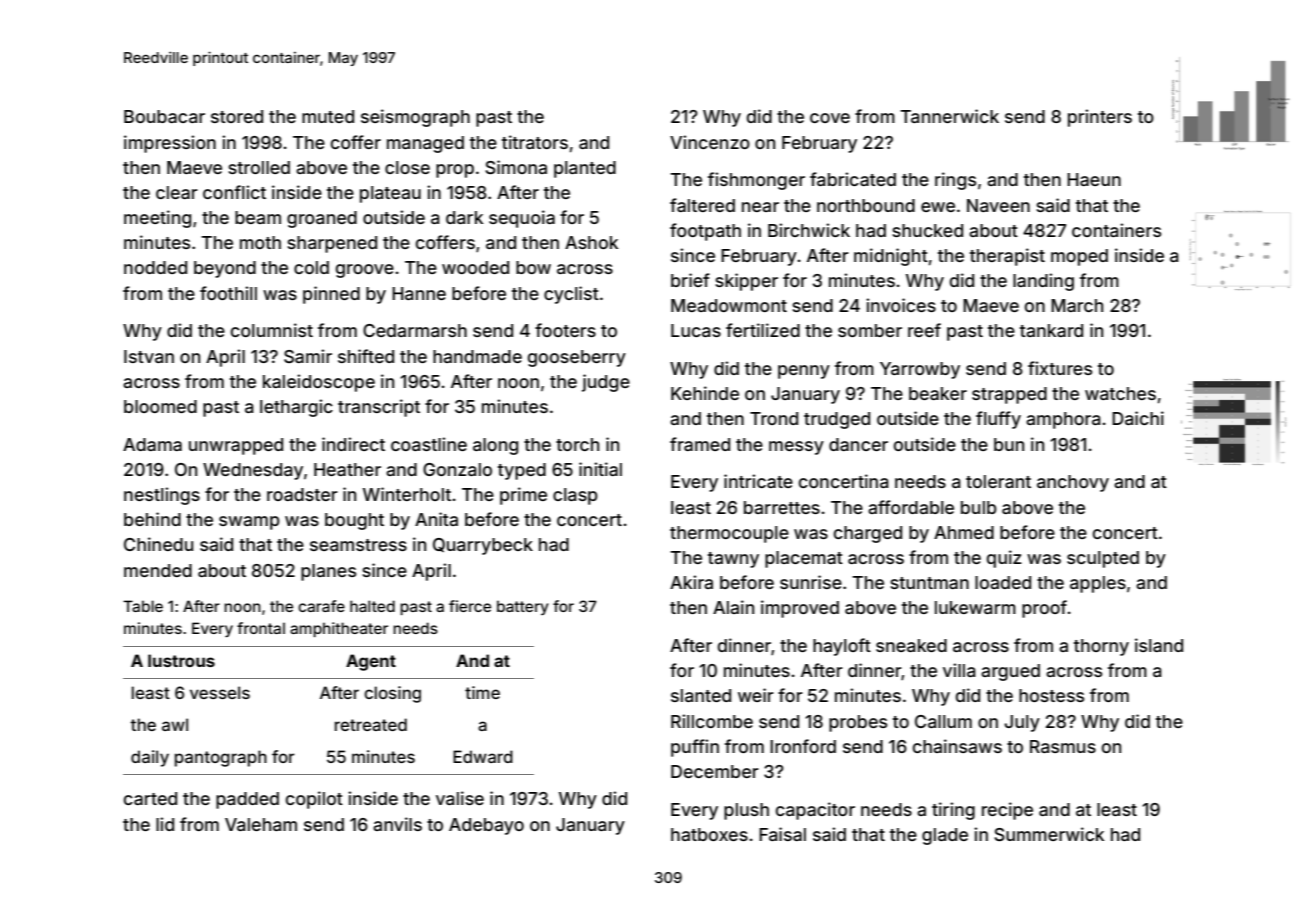 This page has width=1308, height=924. I want to click on along, so click(495, 446).
